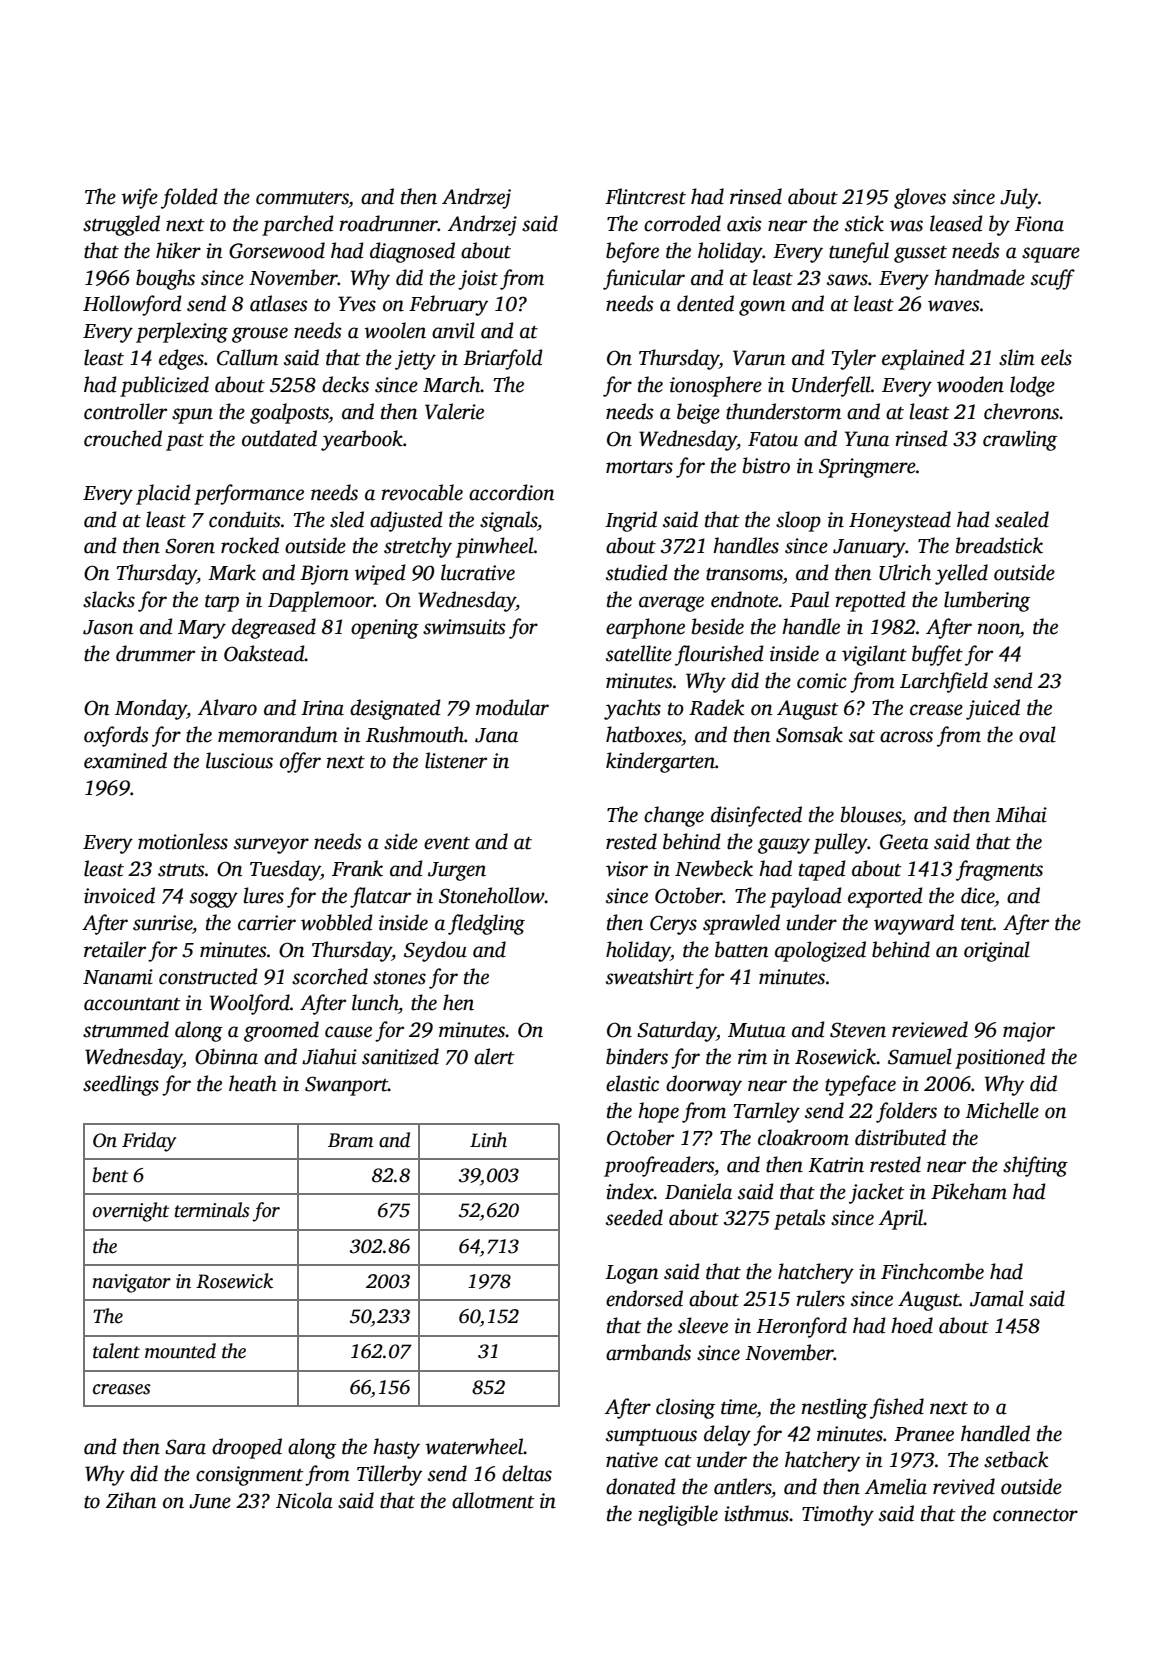 This screenshot has width=1165, height=1654. What do you see at coordinates (799, 1219) in the screenshot?
I see `petals` at bounding box center [799, 1219].
